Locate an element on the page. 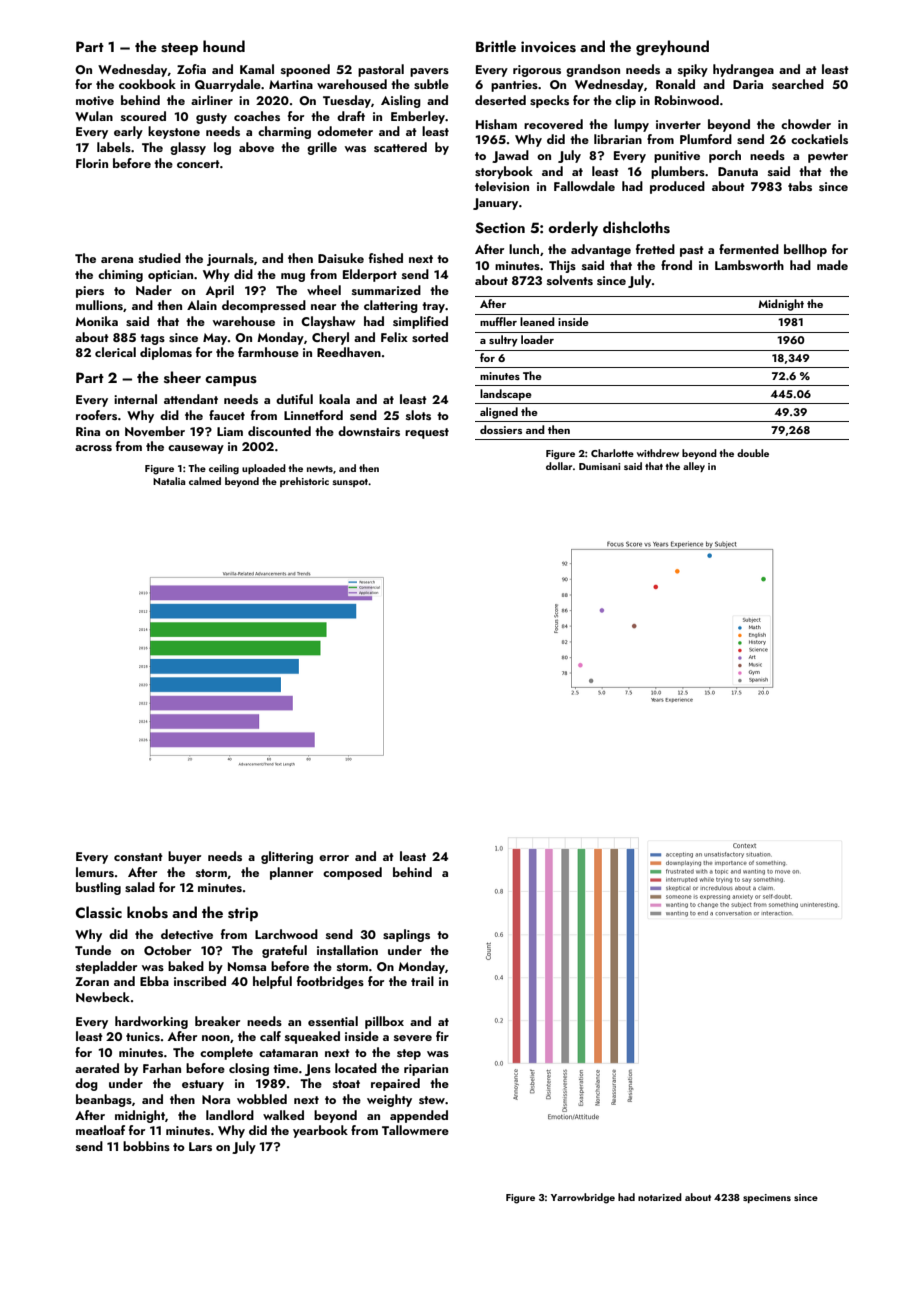 The height and width of the page is (1308, 924). sunspot is located at coordinates (350, 483).
